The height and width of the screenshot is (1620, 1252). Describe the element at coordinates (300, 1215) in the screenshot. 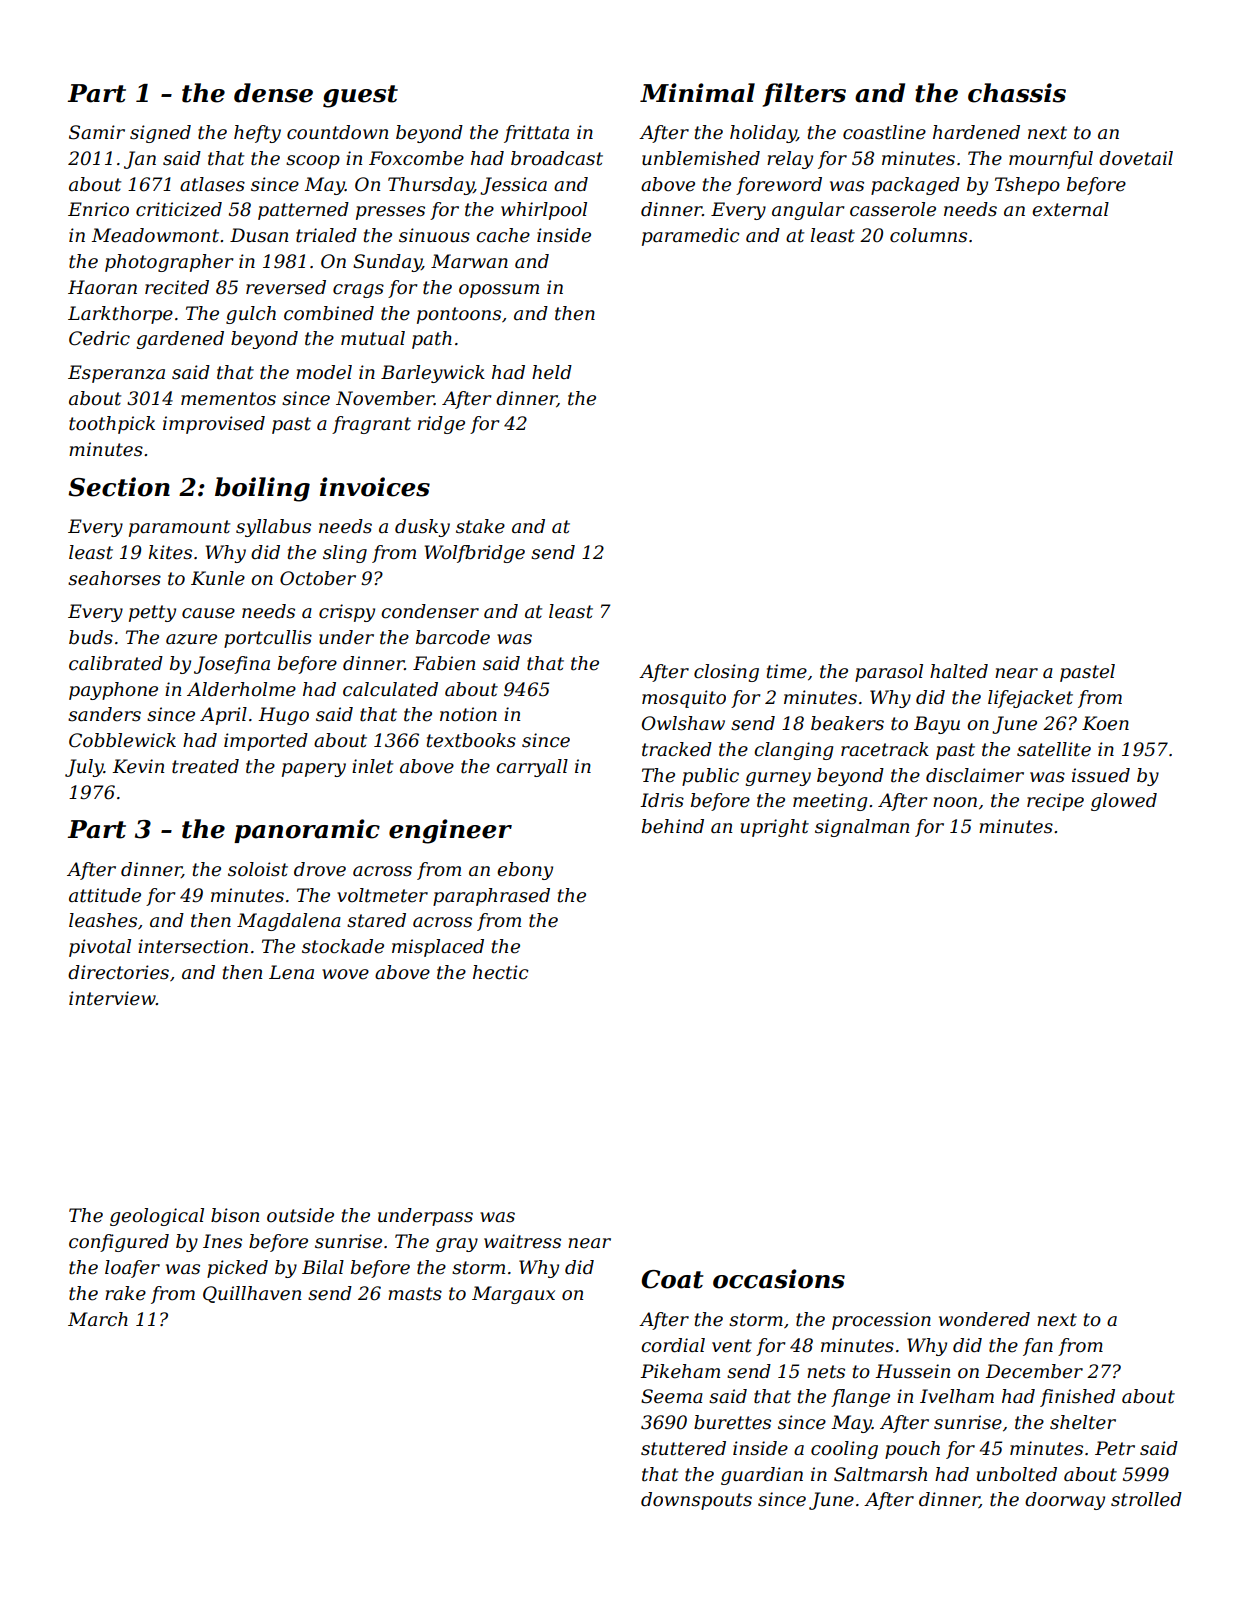

I see `outside` at that location.
